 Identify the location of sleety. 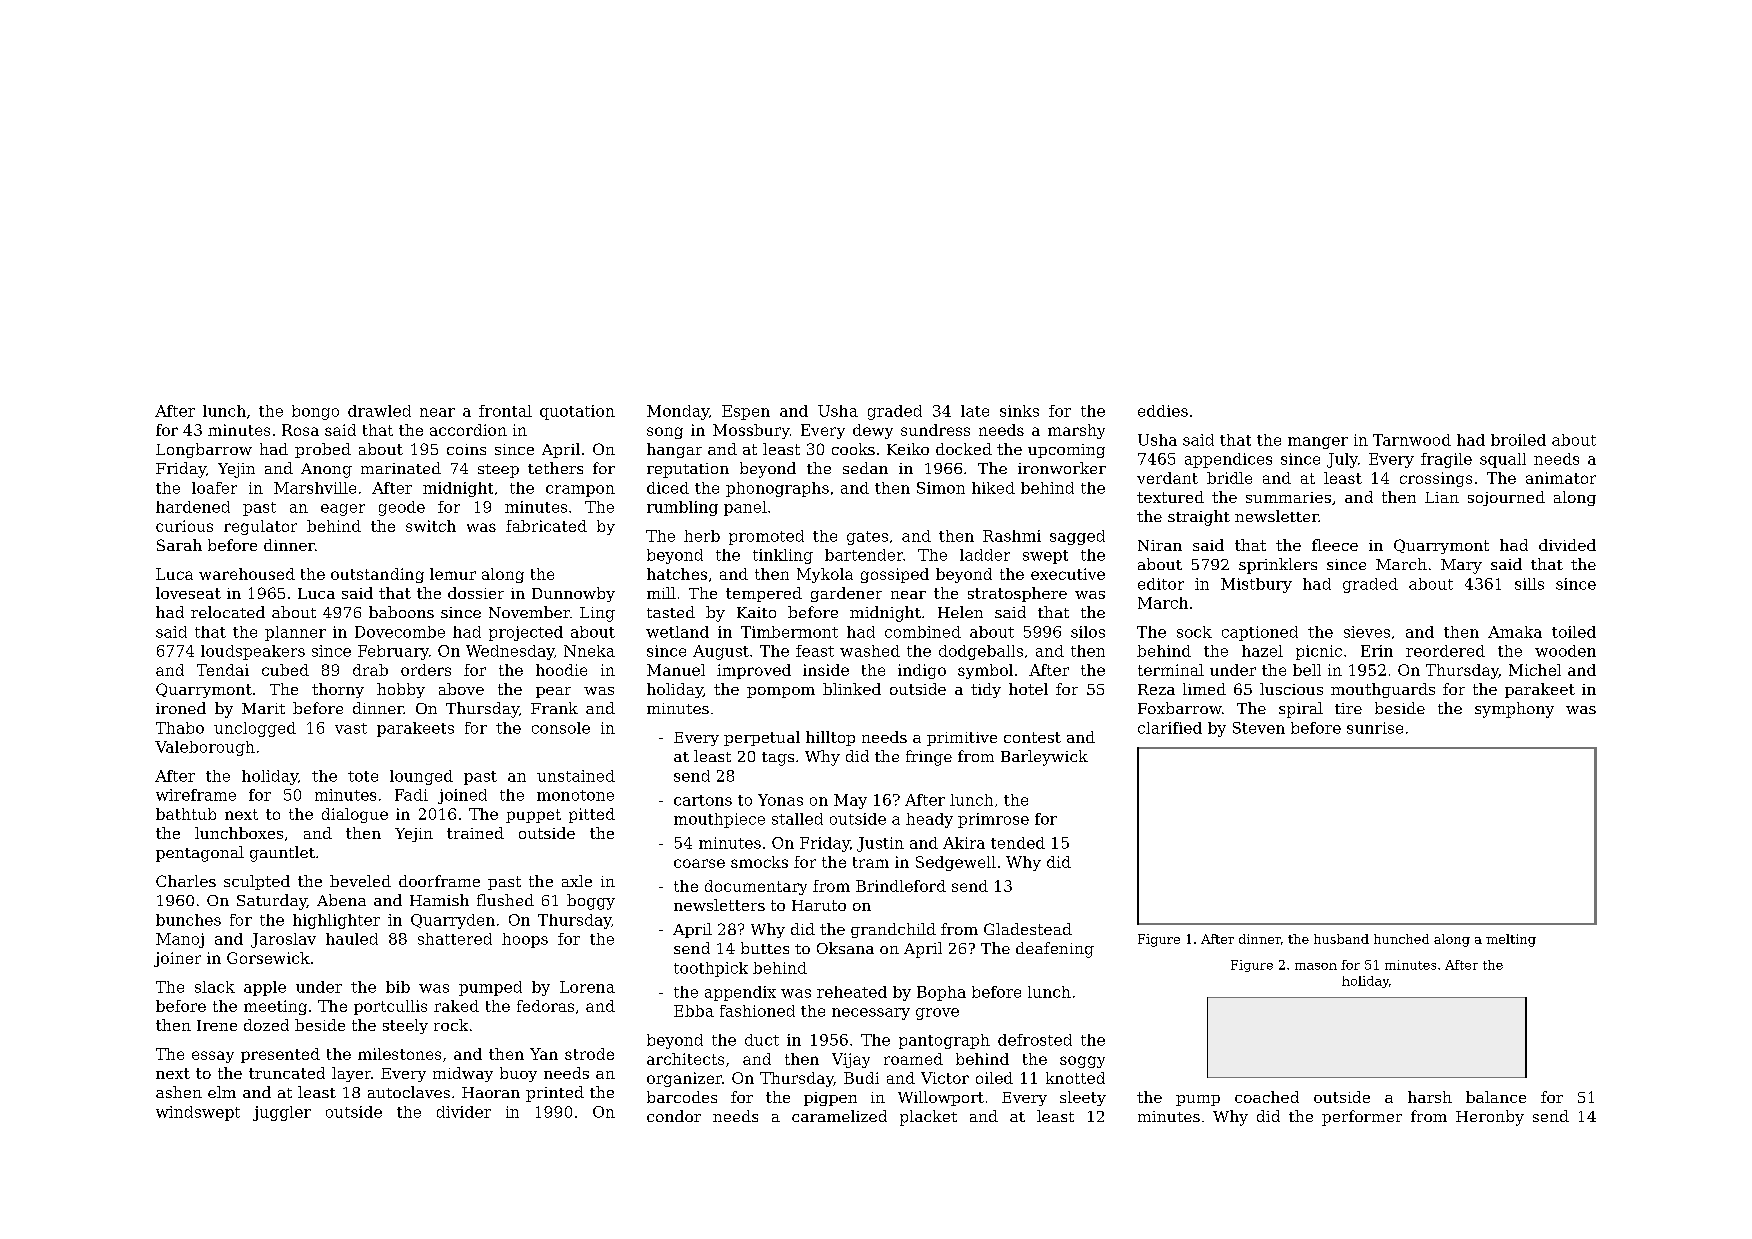
(1083, 1098).
